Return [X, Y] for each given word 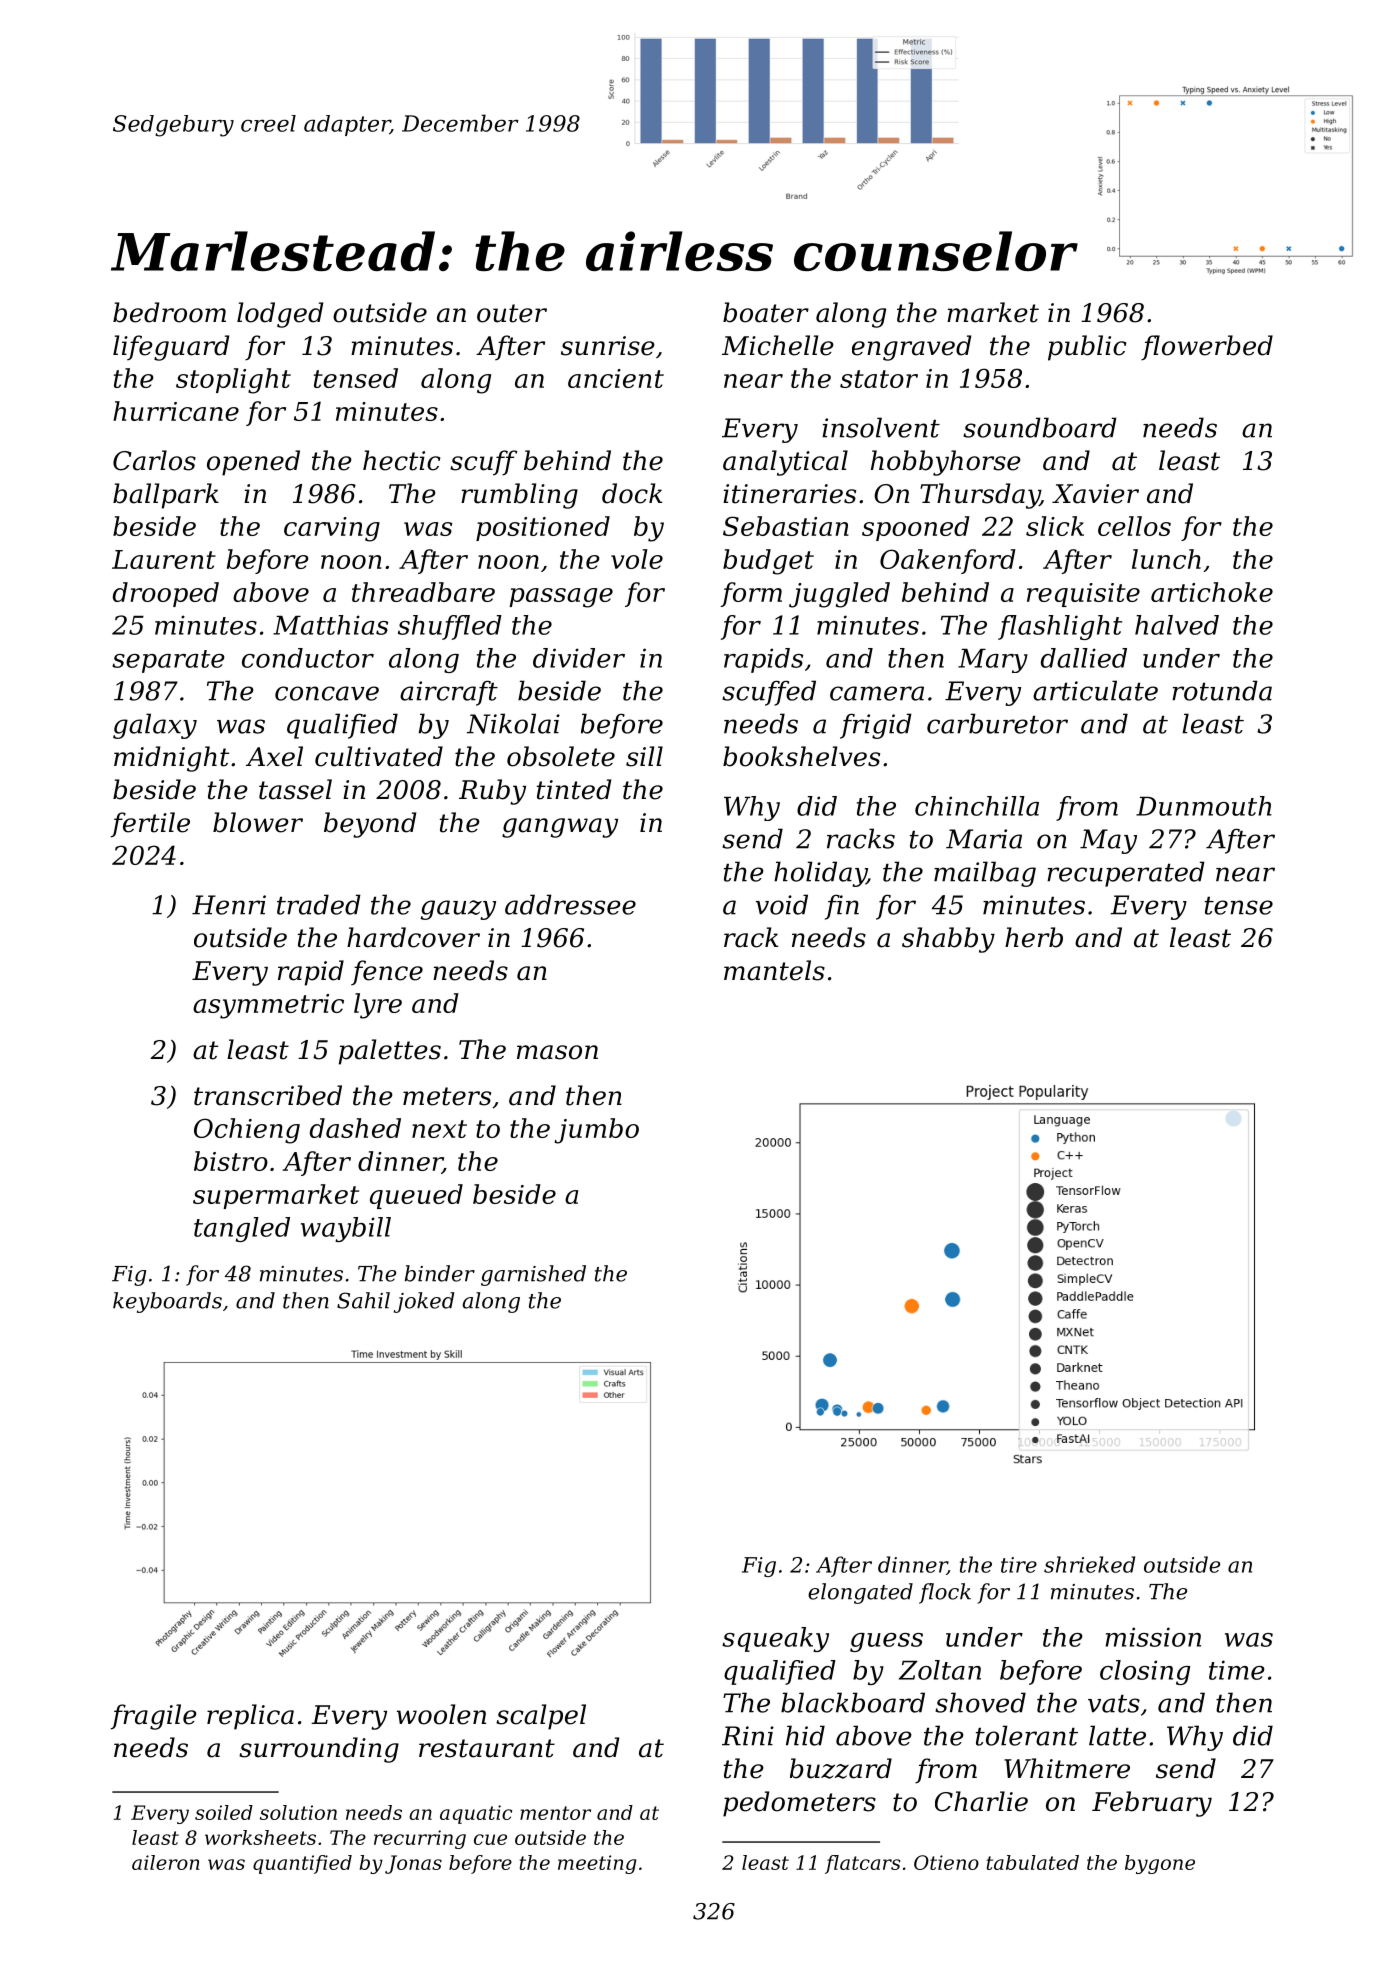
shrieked [1089, 1564]
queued [416, 1196]
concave [327, 693]
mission [1153, 1637]
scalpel [541, 1717]
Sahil [363, 1300]
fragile [154, 1717]
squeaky [775, 1639]
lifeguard [171, 348]
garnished [533, 1275]
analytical [785, 463]
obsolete [561, 756]
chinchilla [977, 806]
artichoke [1212, 592]
